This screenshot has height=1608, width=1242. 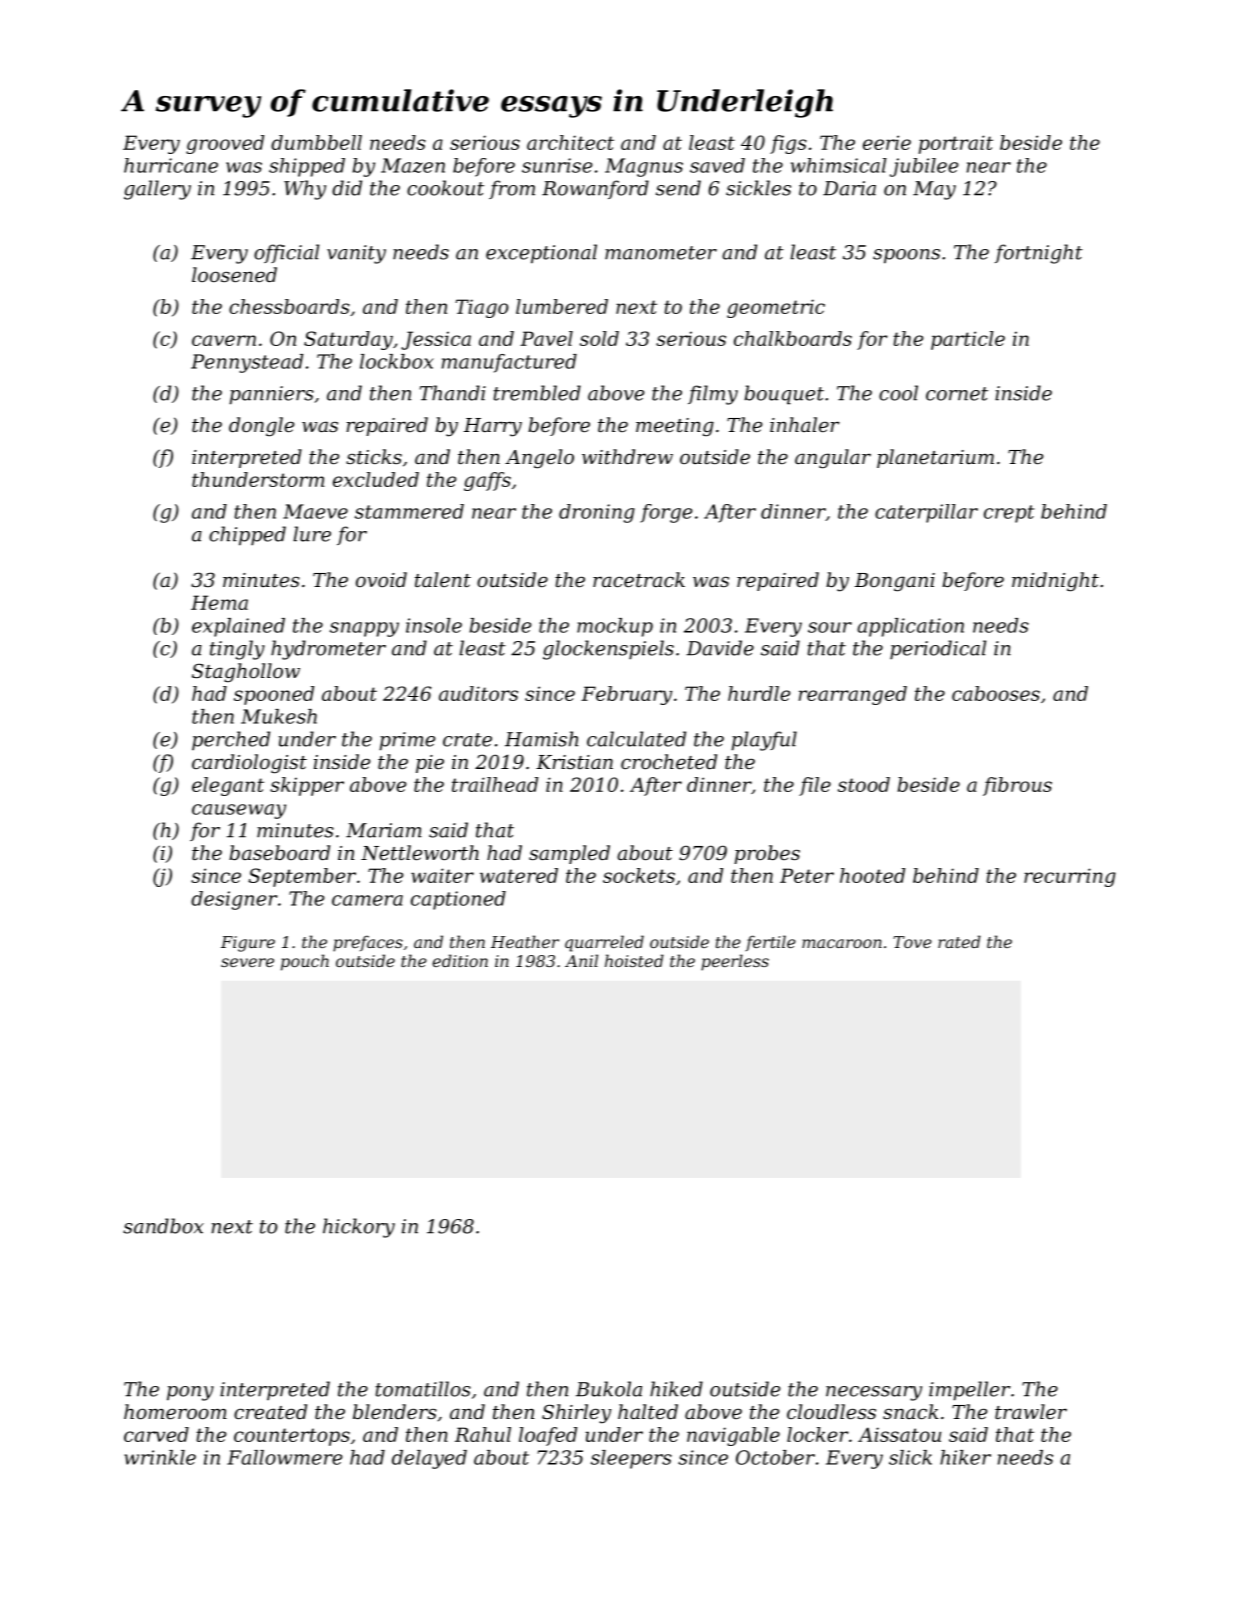 What do you see at coordinates (157, 190) in the screenshot?
I see `gallery` at bounding box center [157, 190].
